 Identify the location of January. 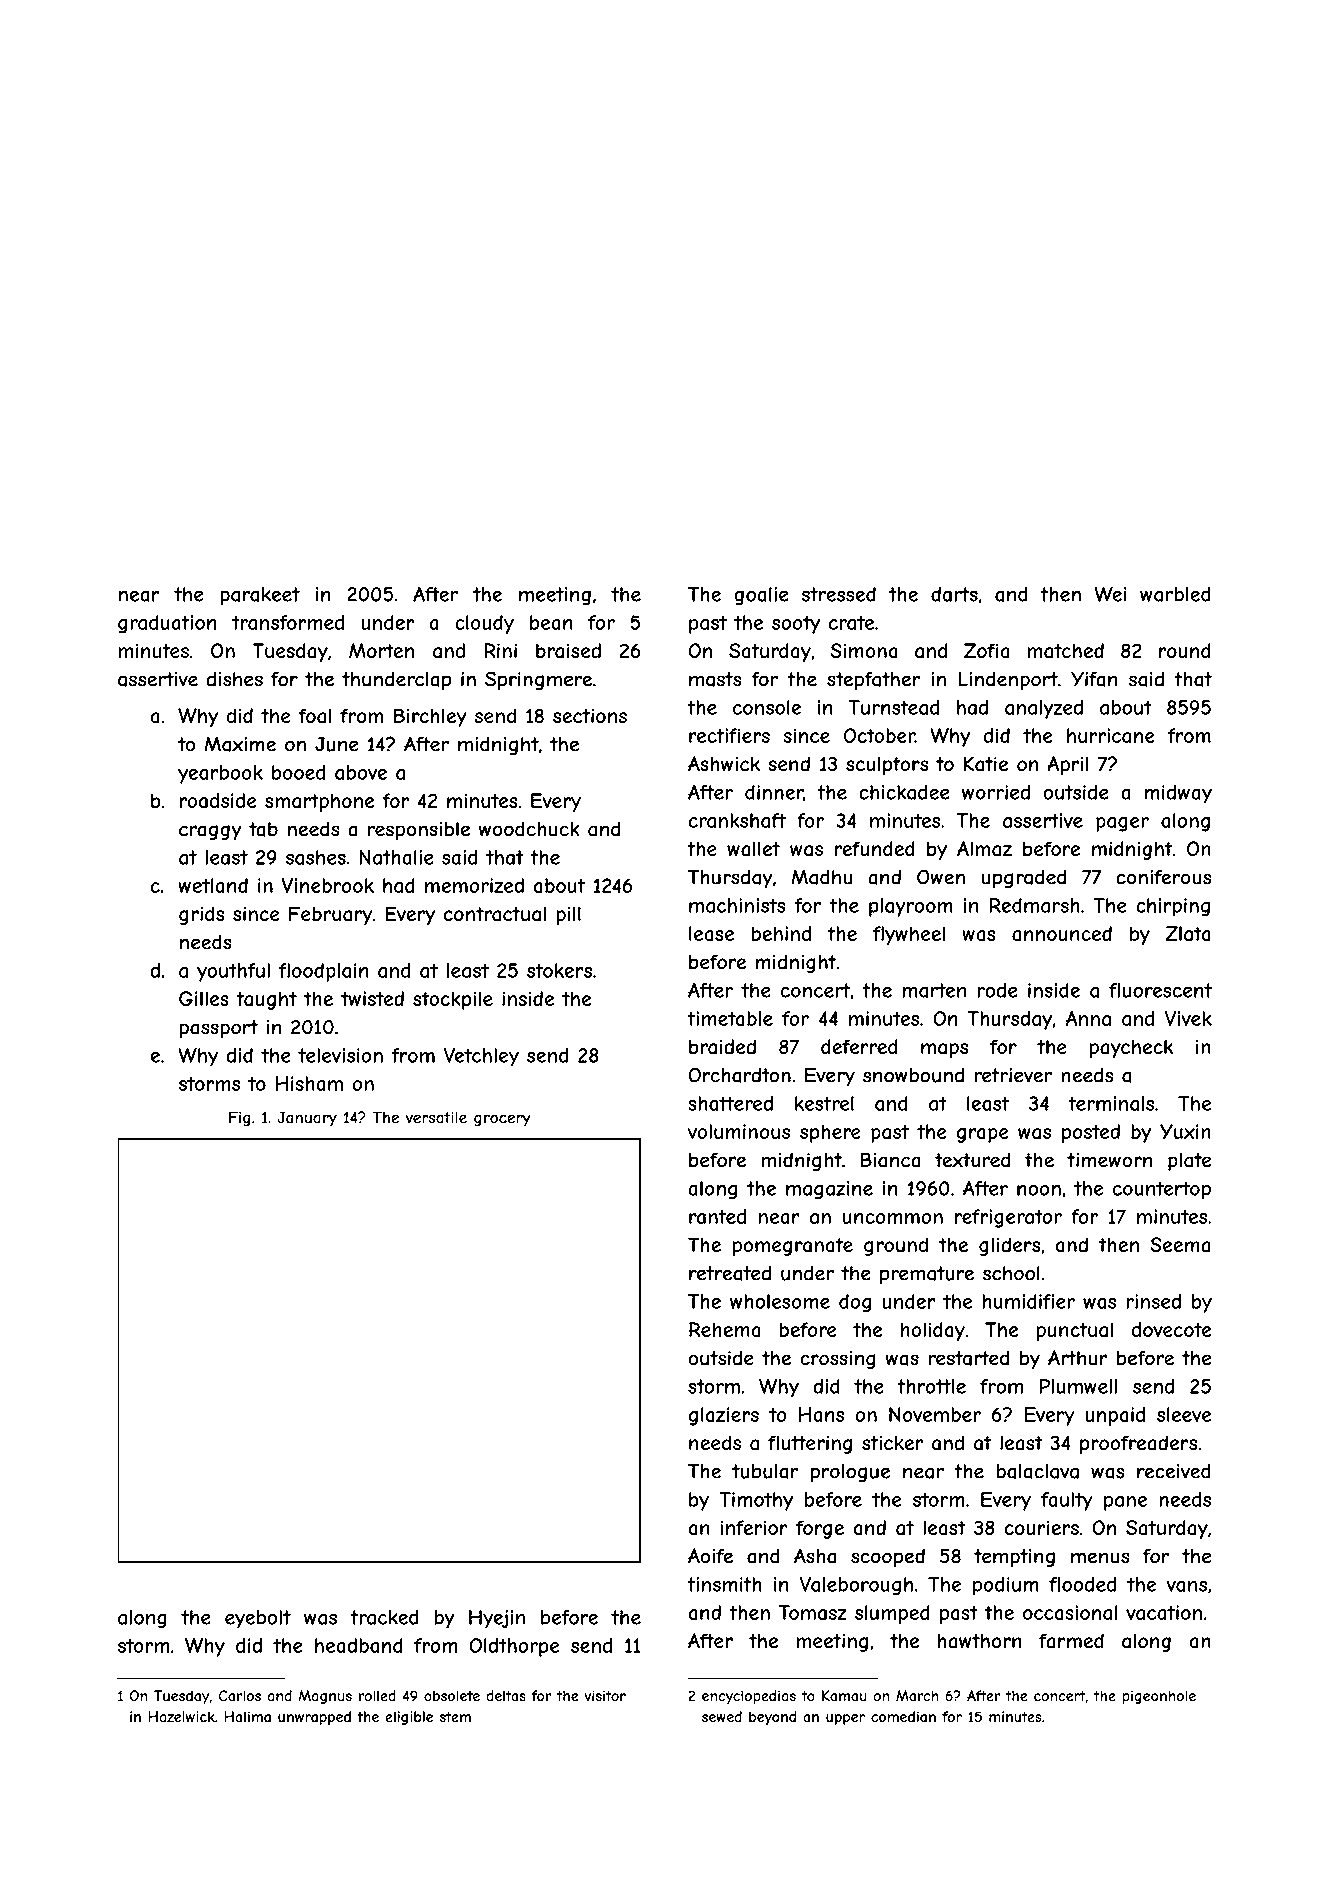
(307, 1119).
